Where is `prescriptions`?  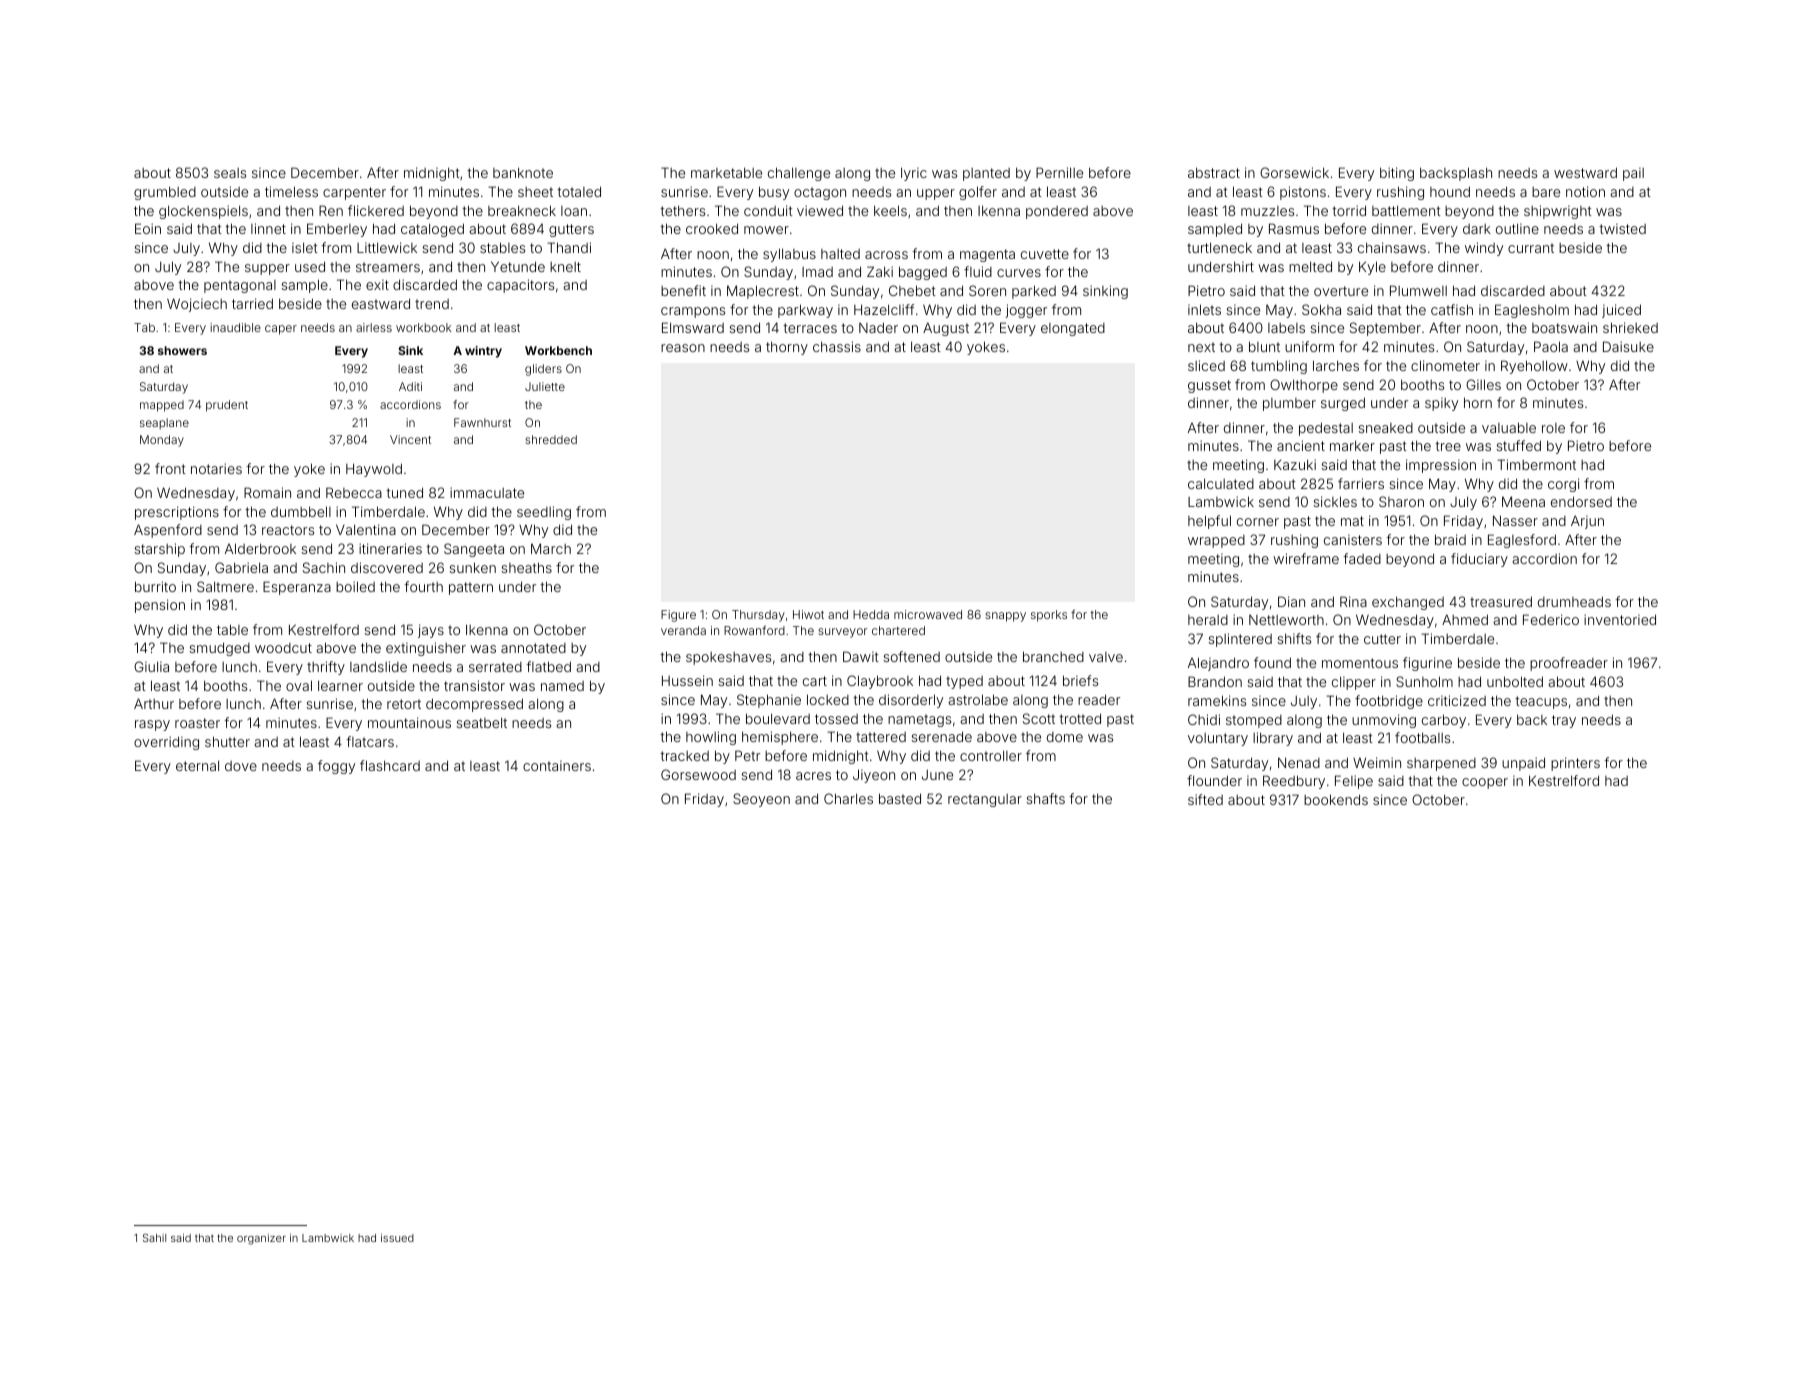 prescriptions is located at coordinates (177, 513).
